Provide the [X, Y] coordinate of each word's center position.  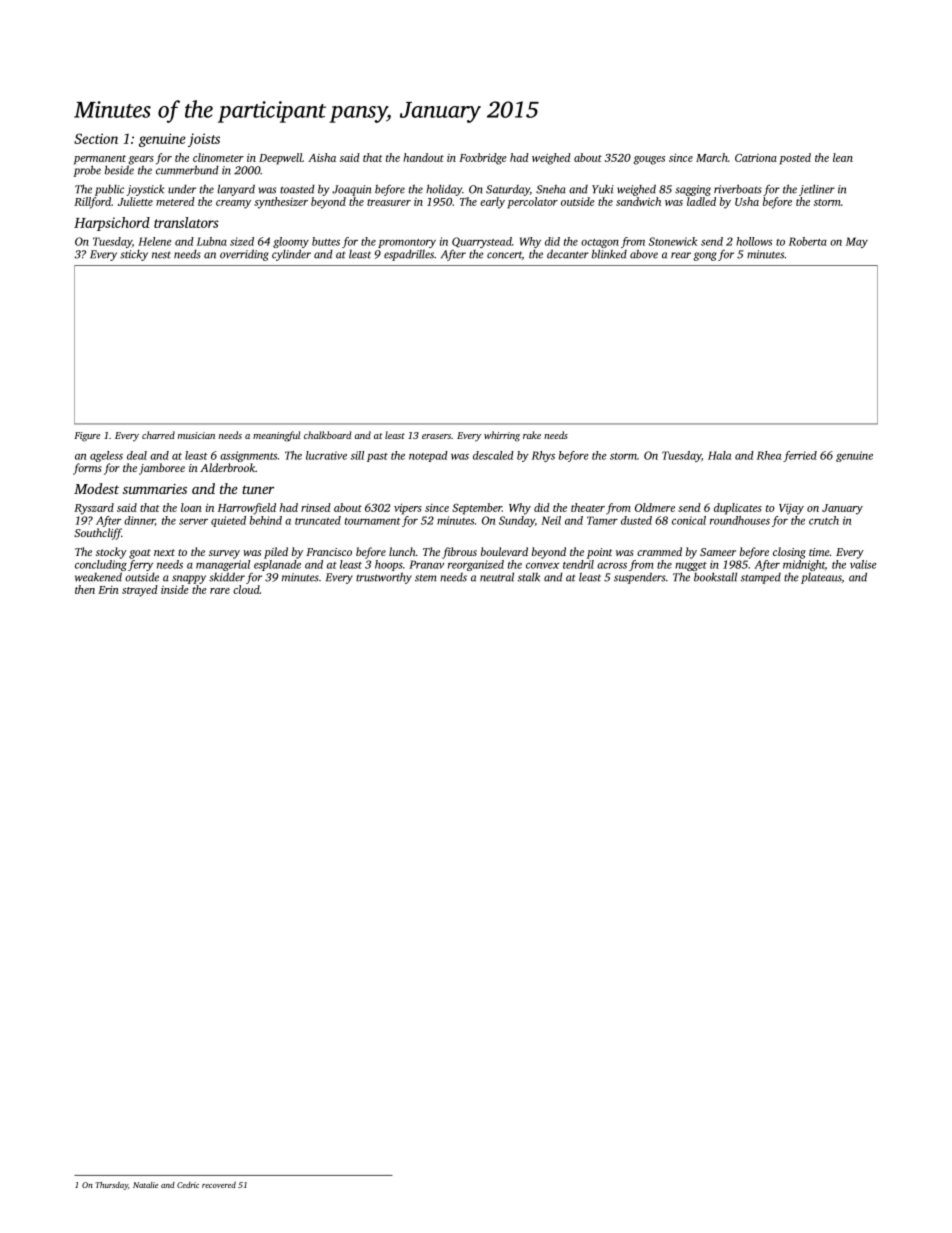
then [85, 589]
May [857, 242]
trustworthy [384, 578]
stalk [529, 577]
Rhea [769, 455]
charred [158, 435]
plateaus [821, 578]
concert [504, 255]
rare [220, 591]
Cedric [188, 1185]
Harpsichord [112, 224]
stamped [761, 578]
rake [532, 435]
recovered [219, 1185]
